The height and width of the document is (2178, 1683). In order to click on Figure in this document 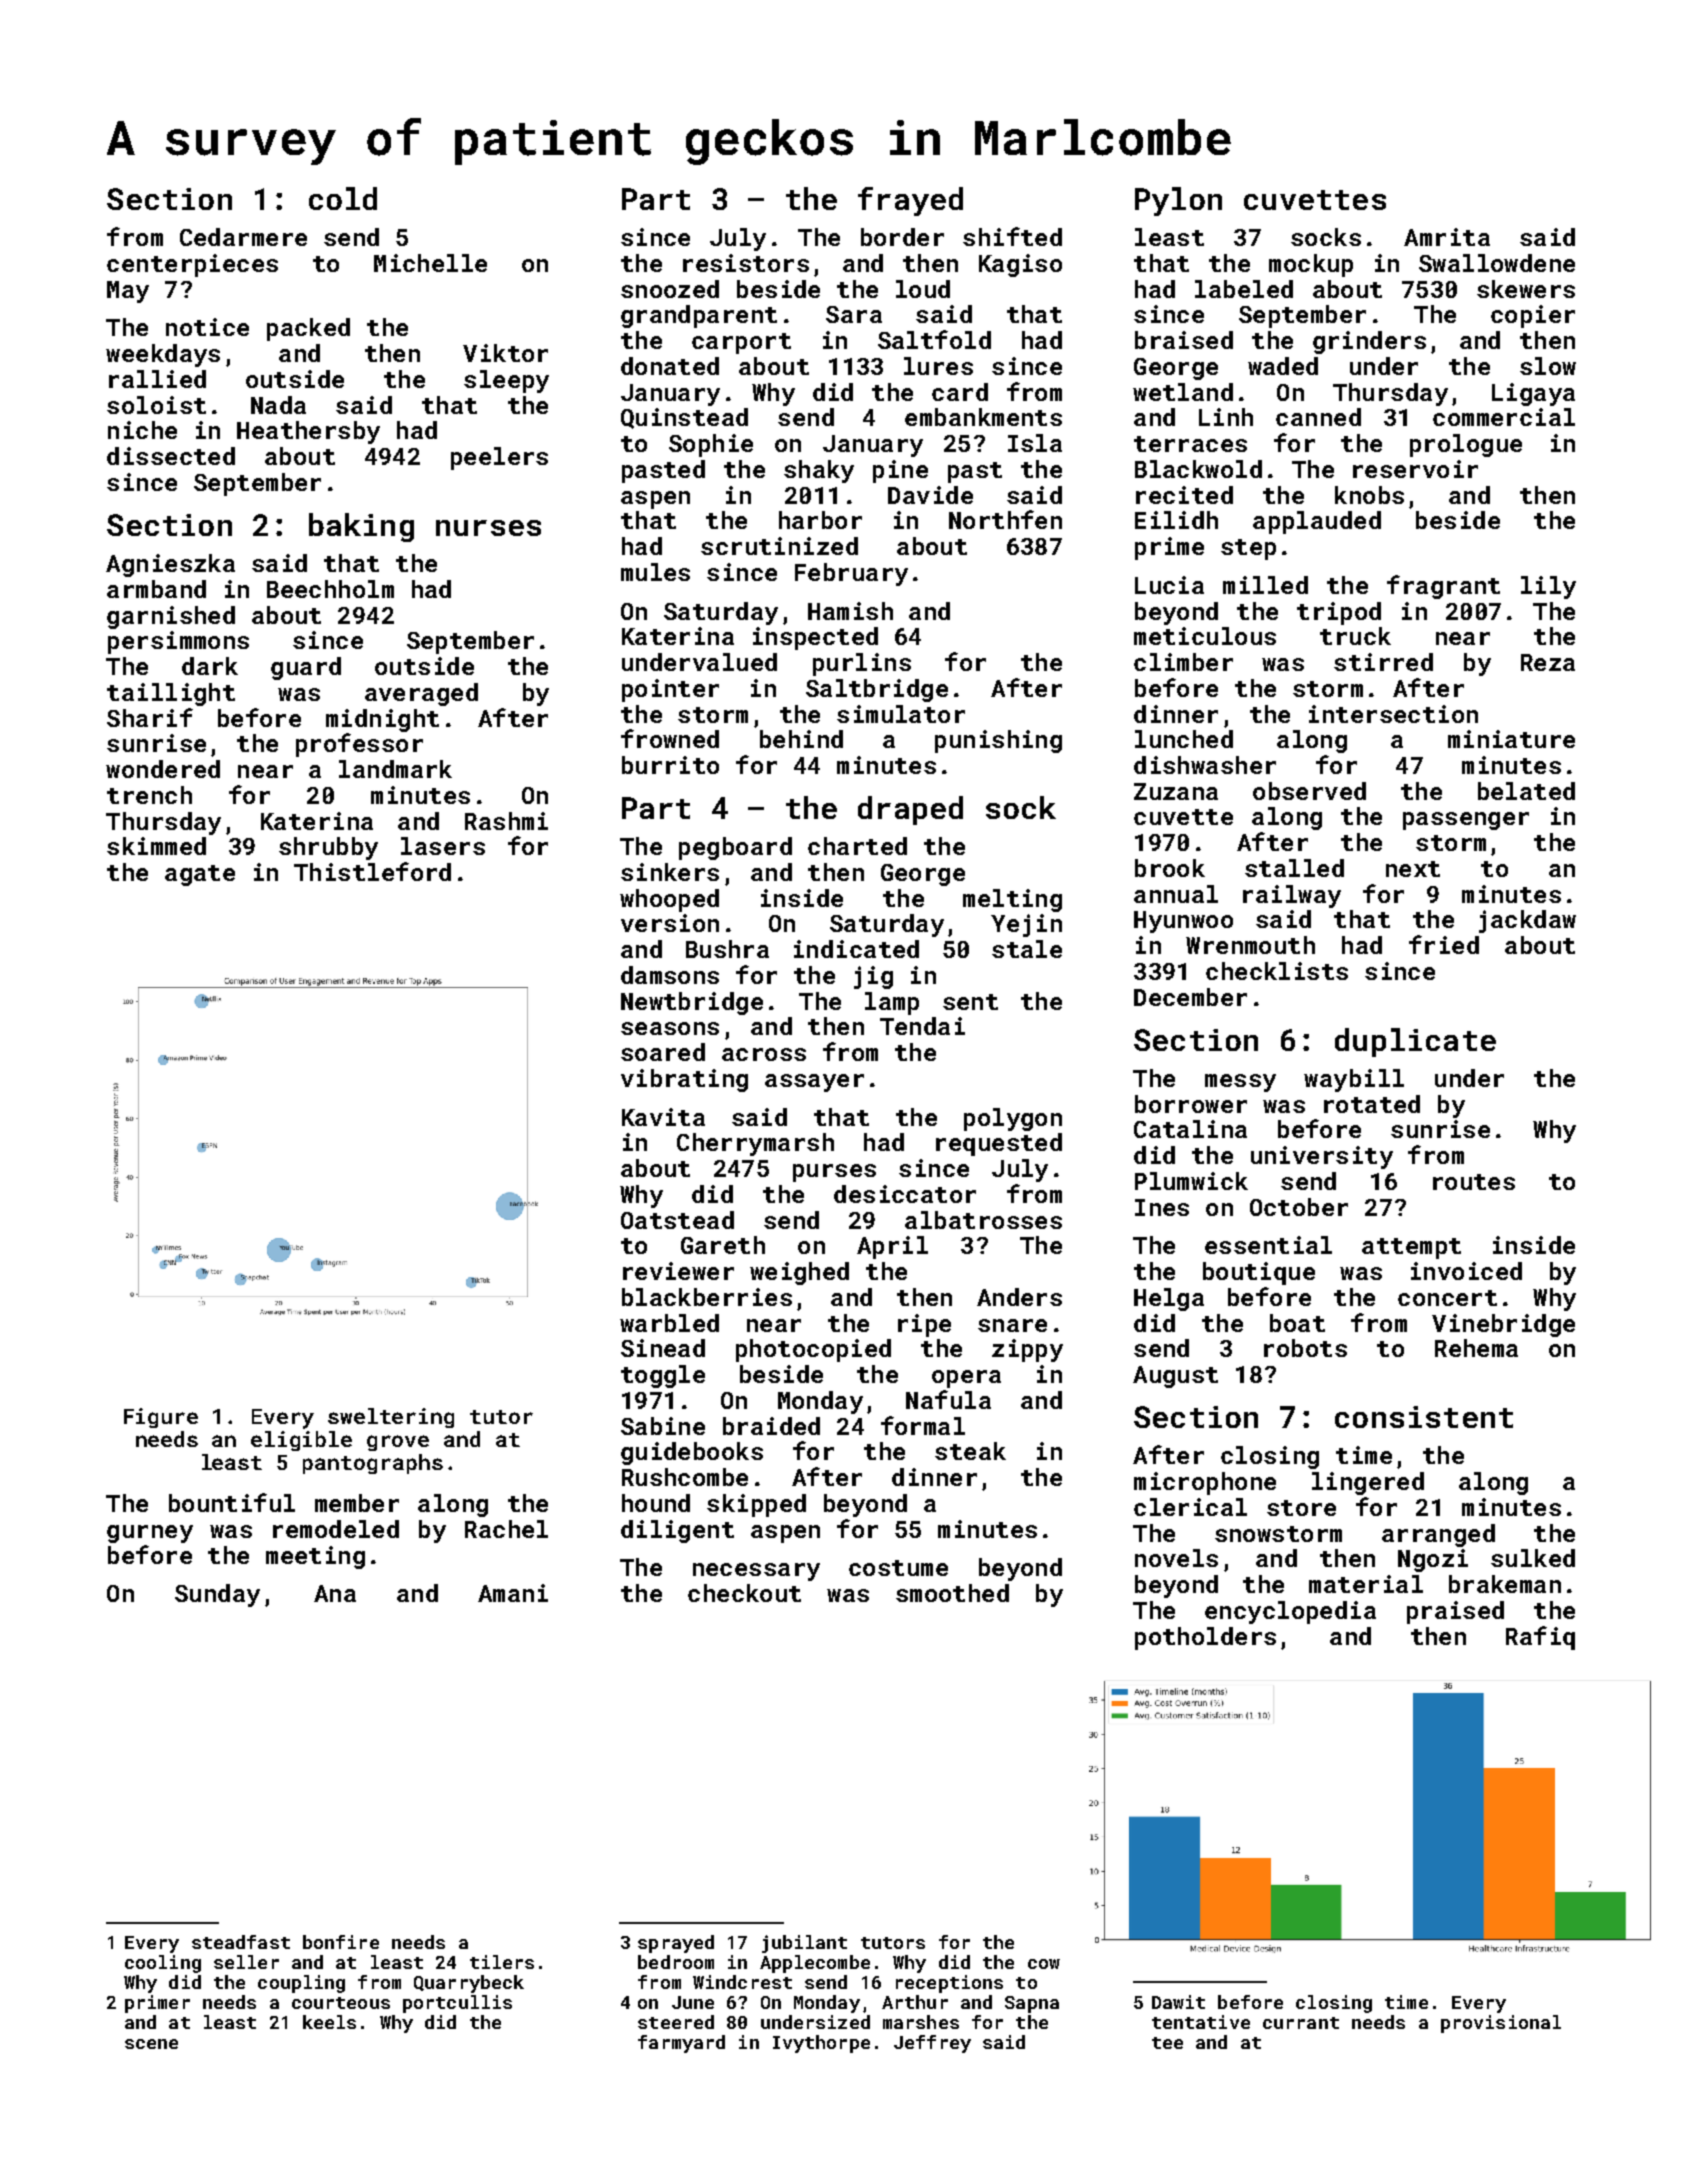, I will do `click(161, 1418)`.
